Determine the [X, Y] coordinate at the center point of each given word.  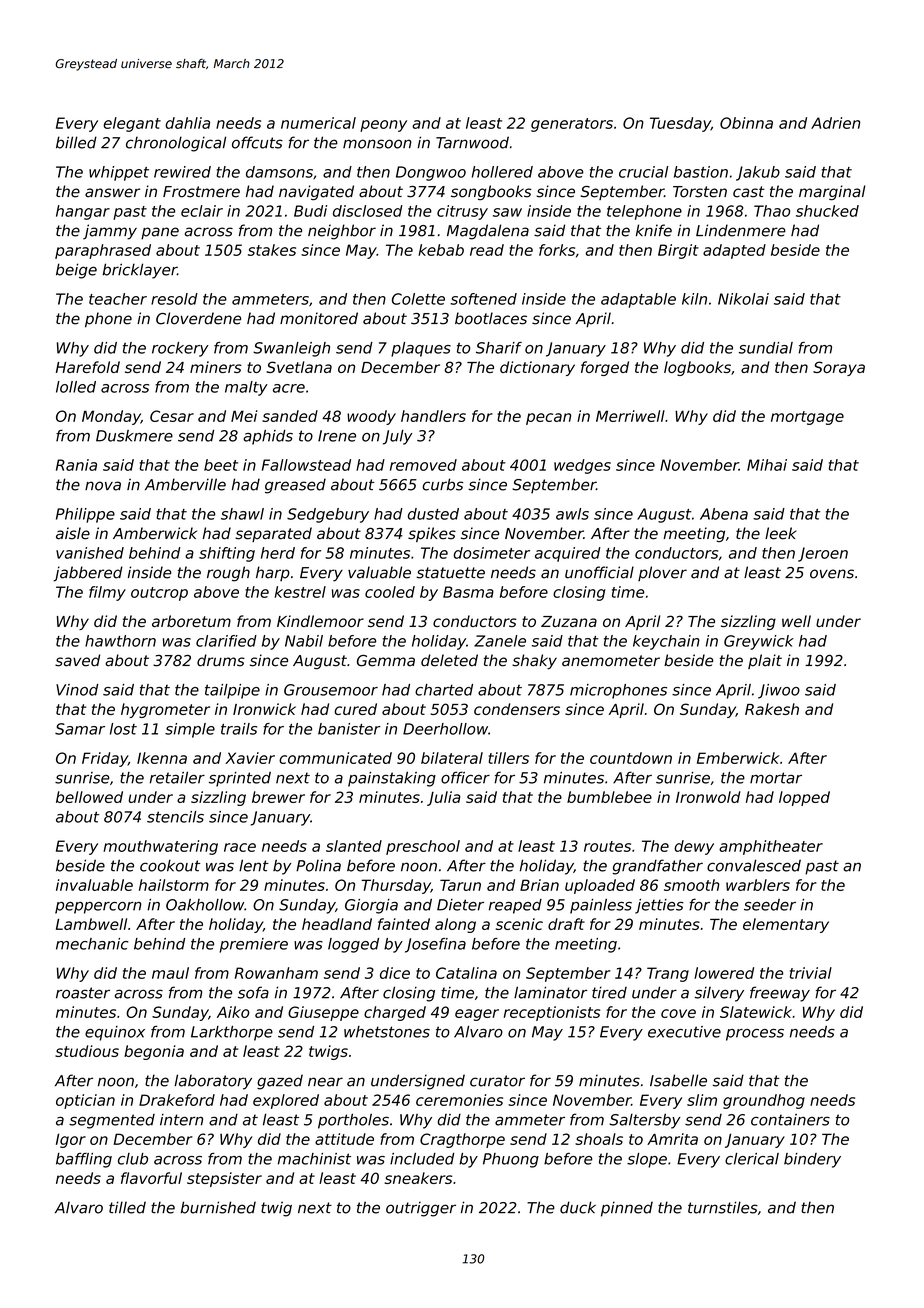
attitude [344, 1139]
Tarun [460, 885]
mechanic [92, 944]
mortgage [807, 418]
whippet [119, 173]
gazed [280, 1082]
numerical [318, 123]
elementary [786, 925]
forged [605, 368]
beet [221, 465]
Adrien [835, 123]
